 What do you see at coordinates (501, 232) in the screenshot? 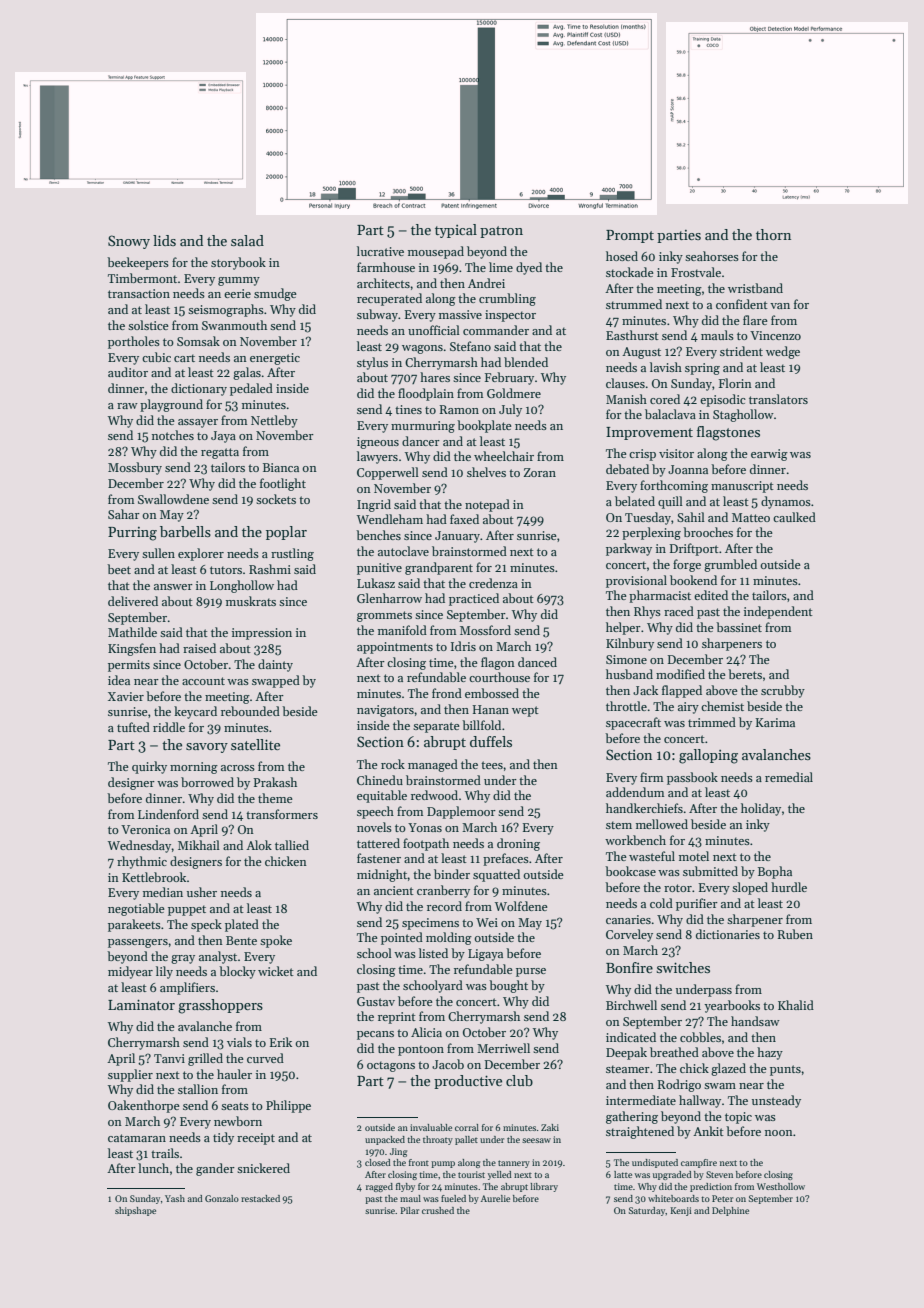
I see `patron` at bounding box center [501, 232].
